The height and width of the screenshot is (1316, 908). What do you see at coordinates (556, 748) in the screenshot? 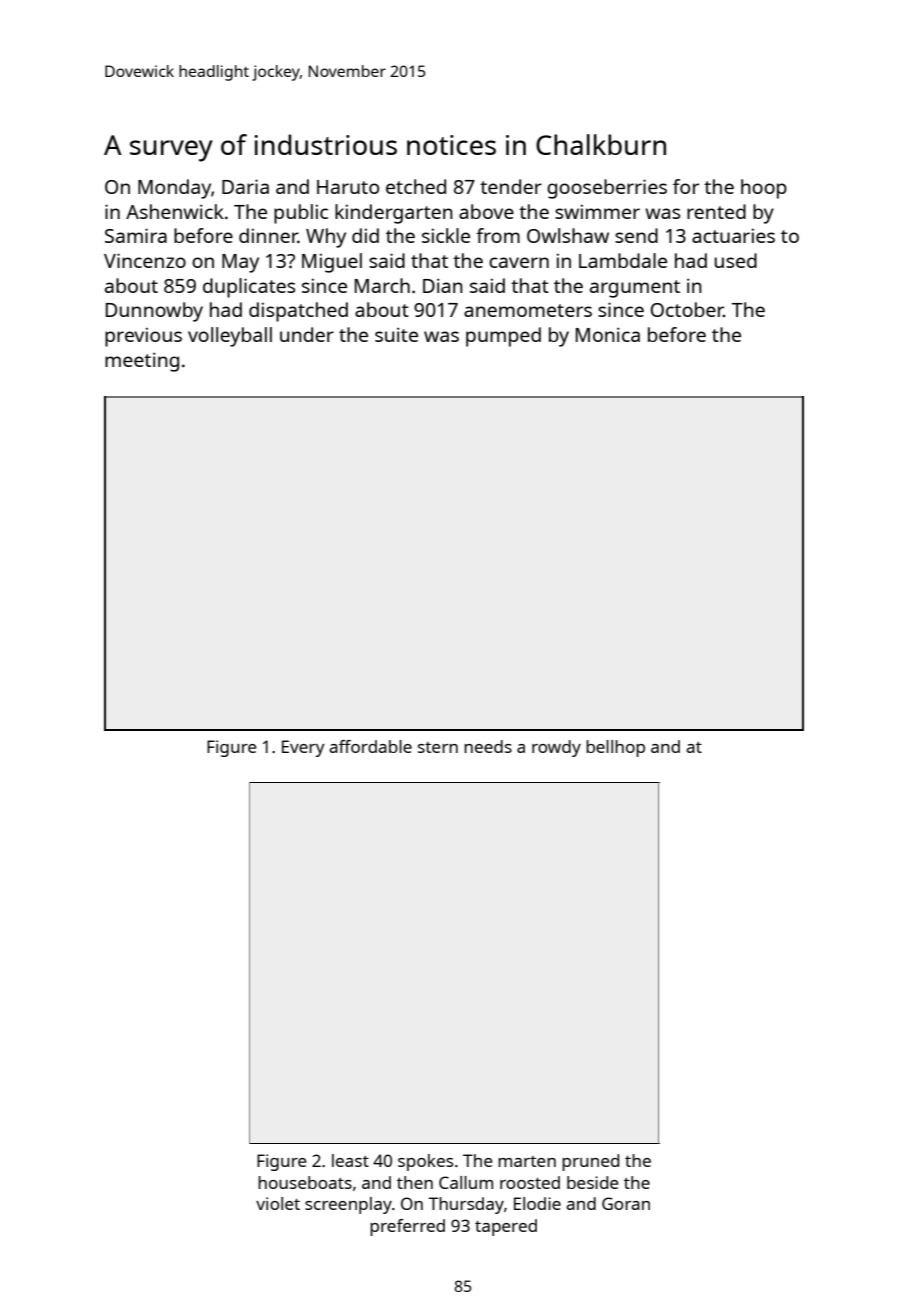
I see `rowdy` at bounding box center [556, 748].
